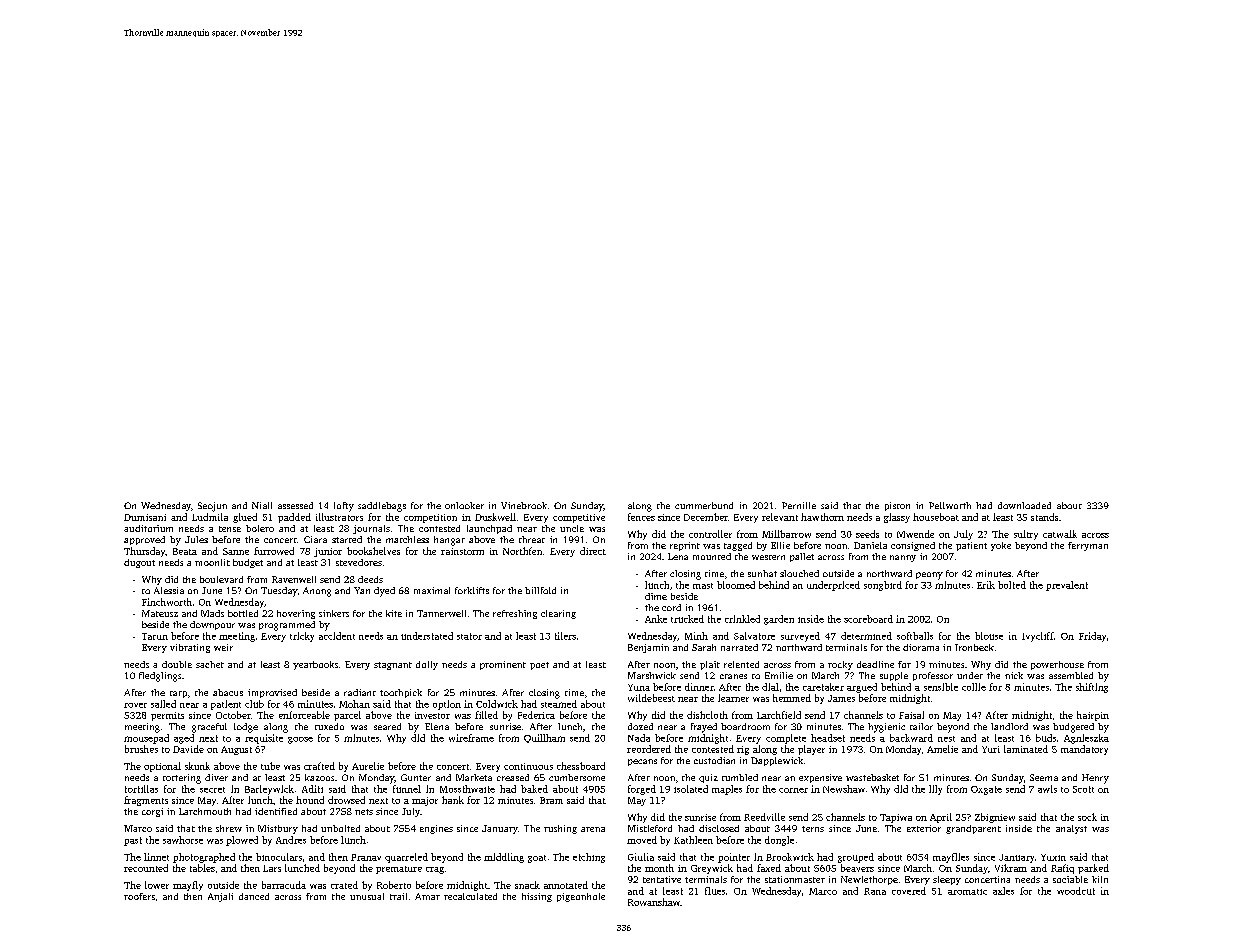 Image resolution: width=1233 pixels, height=952 pixels. I want to click on Sarah, so click(704, 647).
